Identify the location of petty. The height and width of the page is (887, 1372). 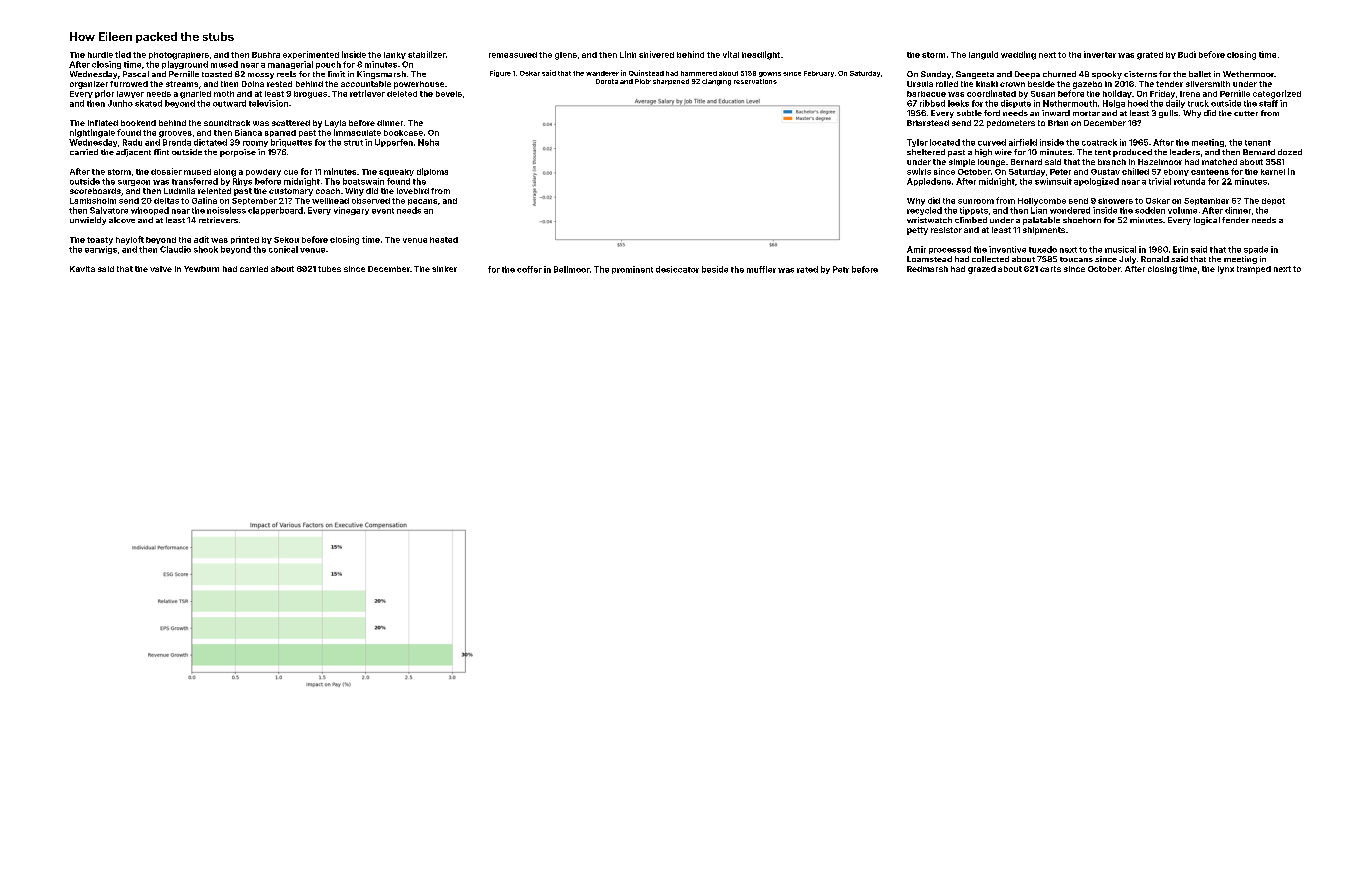
(917, 231).
